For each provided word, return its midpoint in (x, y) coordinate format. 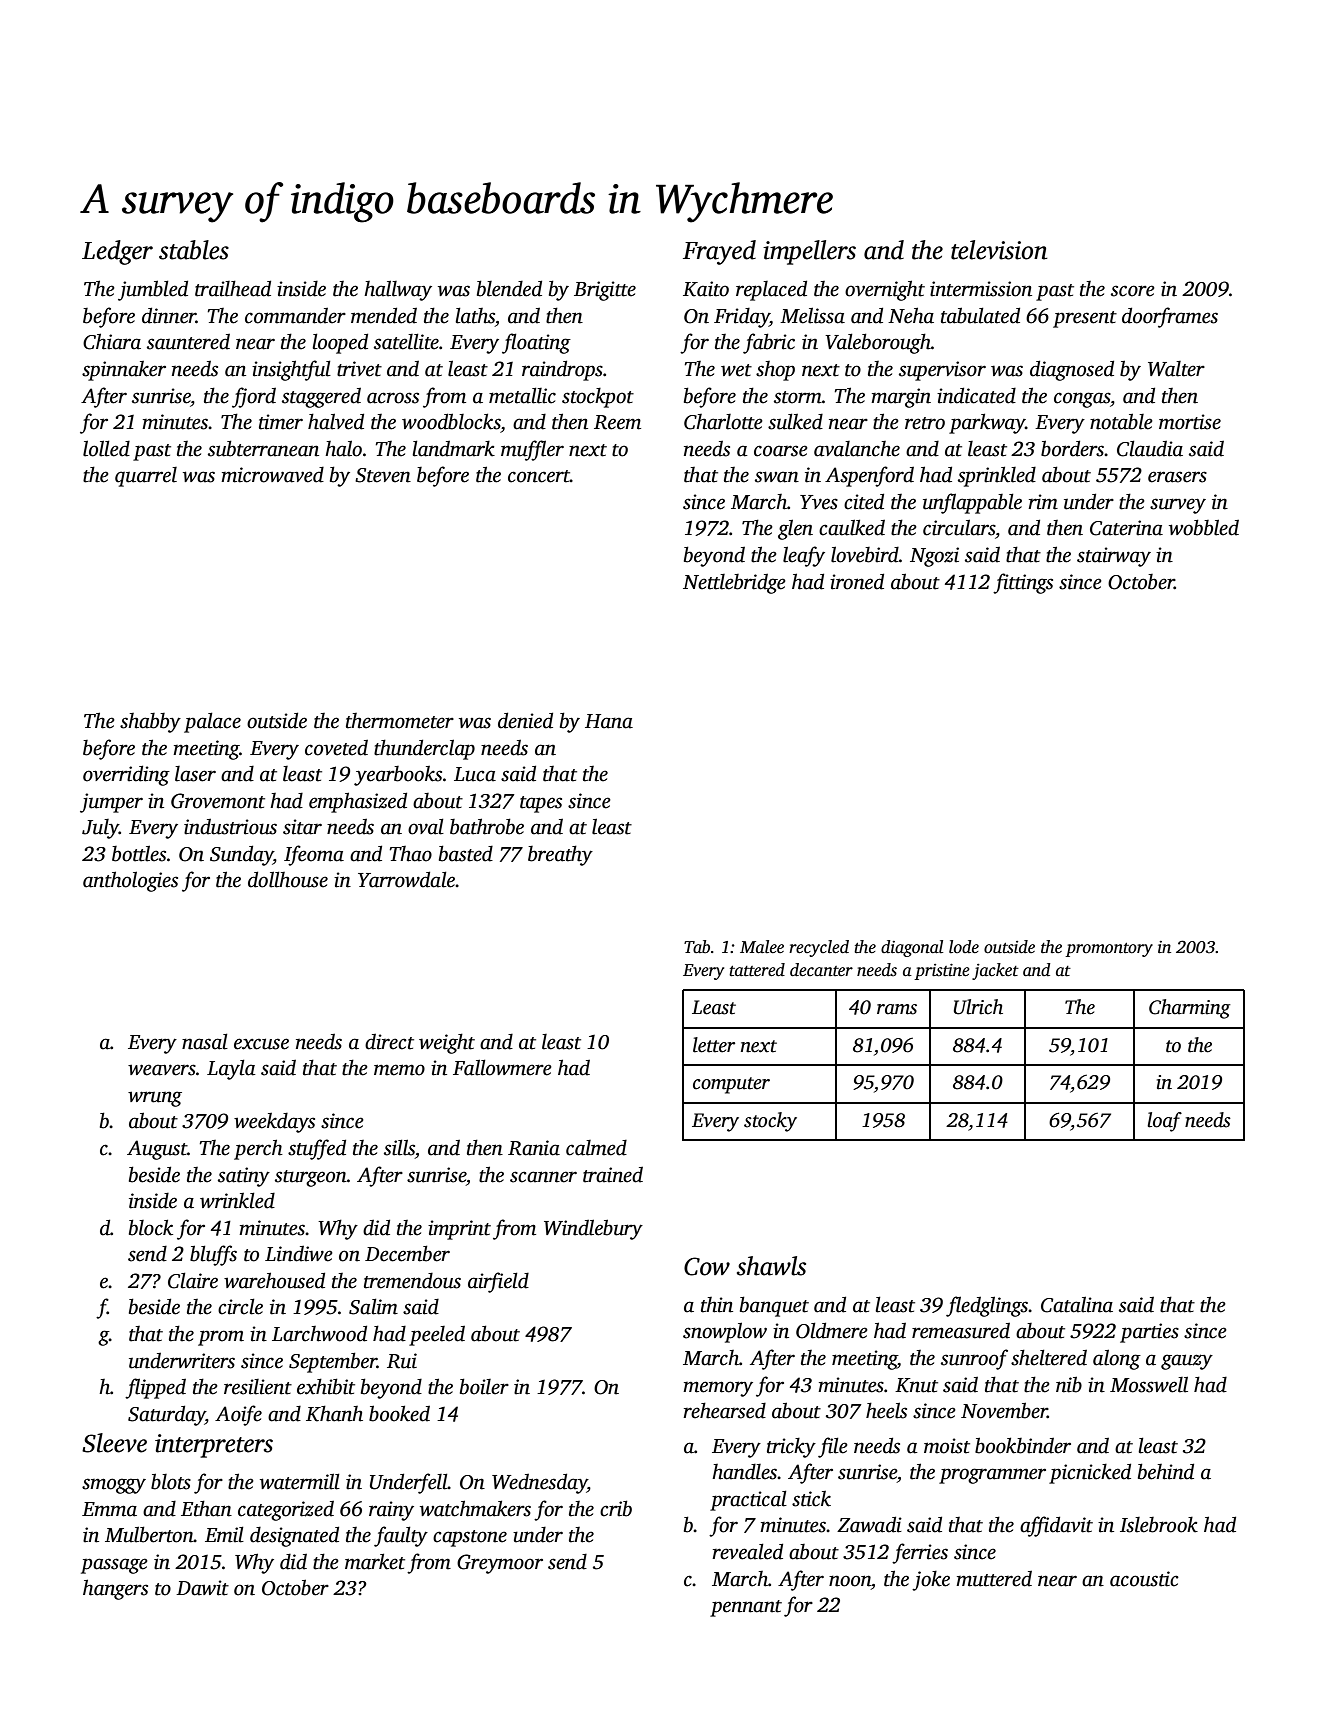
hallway (398, 290)
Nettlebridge (734, 584)
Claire (193, 1280)
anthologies (130, 881)
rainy (391, 1511)
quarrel (146, 477)
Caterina (1126, 528)
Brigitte (605, 291)
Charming (1190, 1009)
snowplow (725, 1332)
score (1133, 291)
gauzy (1187, 1362)
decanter (821, 970)
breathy (560, 855)
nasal (205, 1041)
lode (964, 946)
